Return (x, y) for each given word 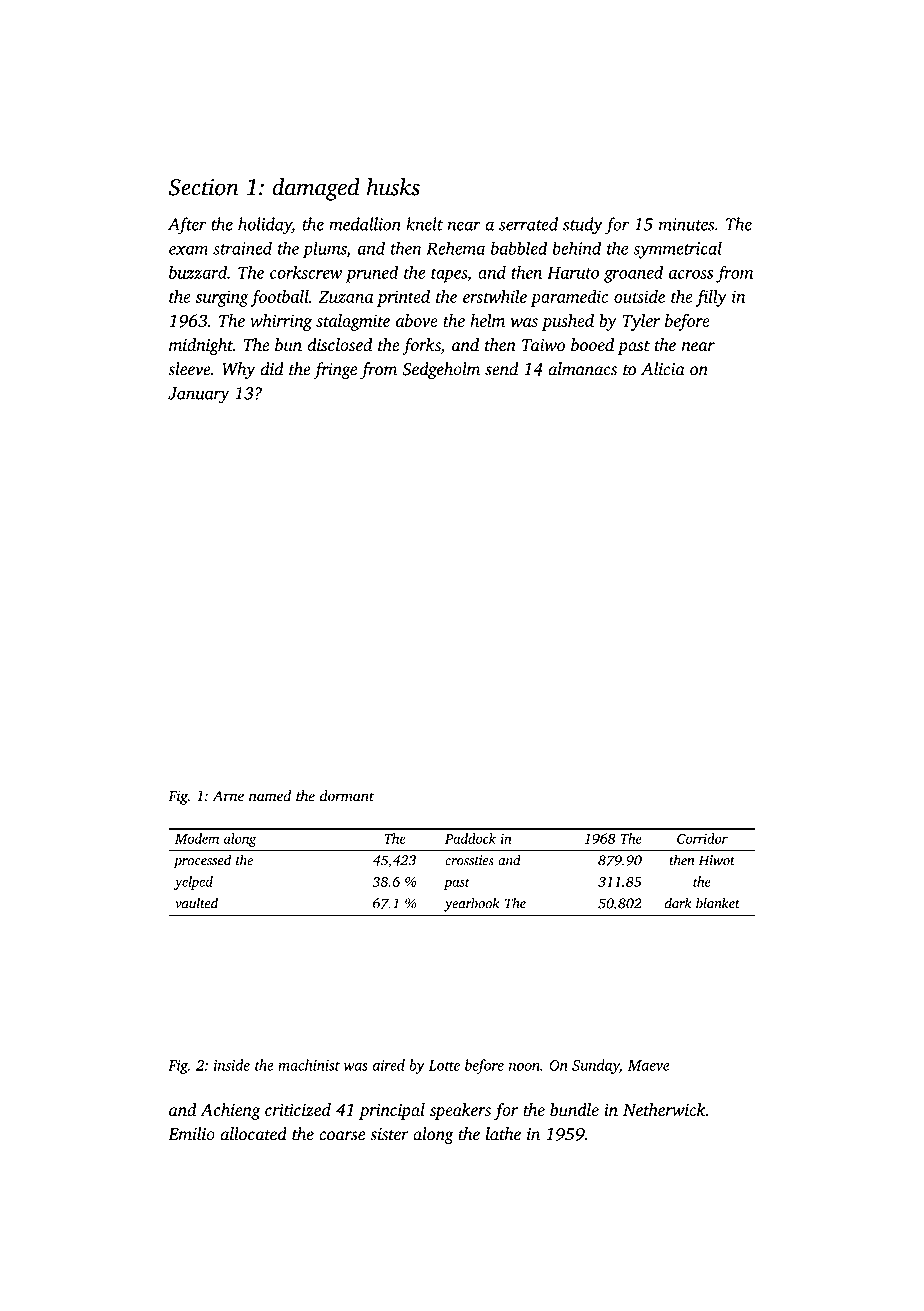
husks (393, 187)
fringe (335, 371)
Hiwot (717, 860)
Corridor (702, 838)
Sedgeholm (441, 371)
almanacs (582, 369)
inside (232, 1065)
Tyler (641, 322)
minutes (687, 224)
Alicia (663, 369)
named (270, 796)
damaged (316, 189)
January (199, 395)
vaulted (196, 903)
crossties (469, 860)
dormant (347, 796)
